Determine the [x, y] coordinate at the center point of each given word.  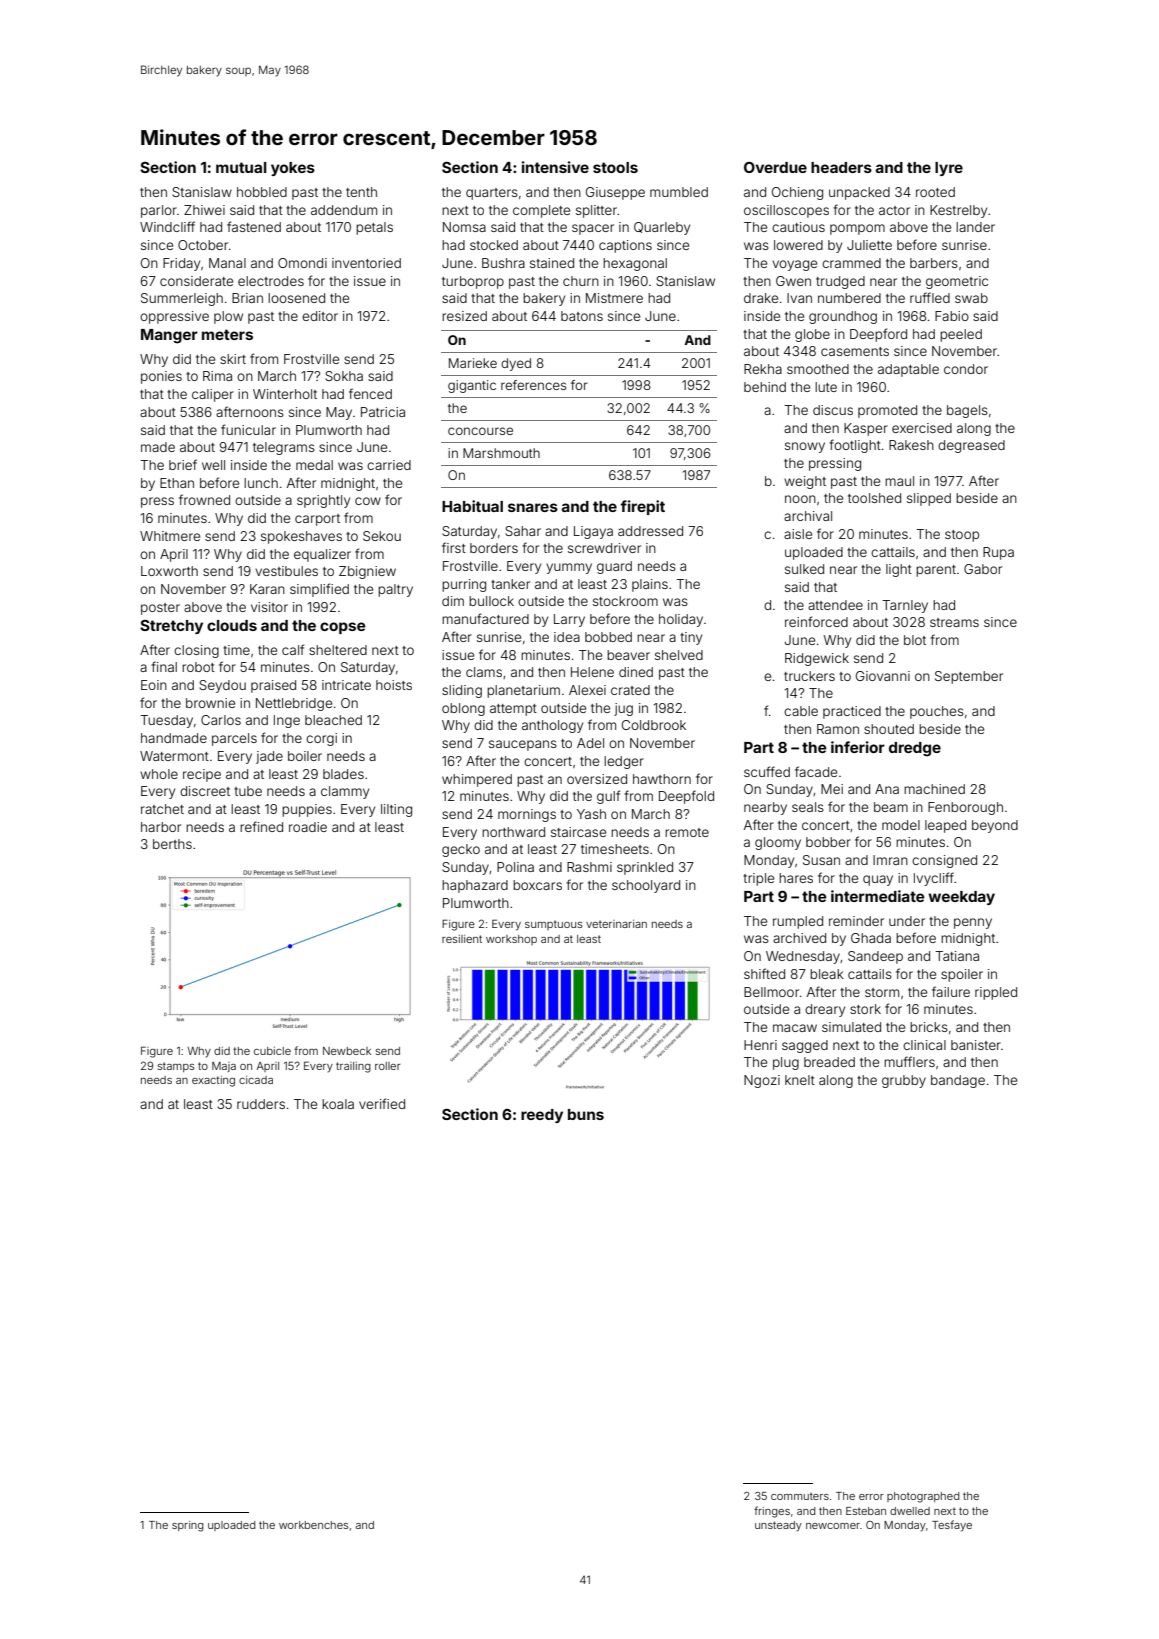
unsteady [778, 1526]
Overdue [775, 167]
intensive [555, 167]
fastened [254, 226]
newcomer [833, 1526]
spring [187, 1526]
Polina [515, 867]
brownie [210, 703]
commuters [800, 1496]
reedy [542, 1116]
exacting [213, 1081]
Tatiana [957, 956]
